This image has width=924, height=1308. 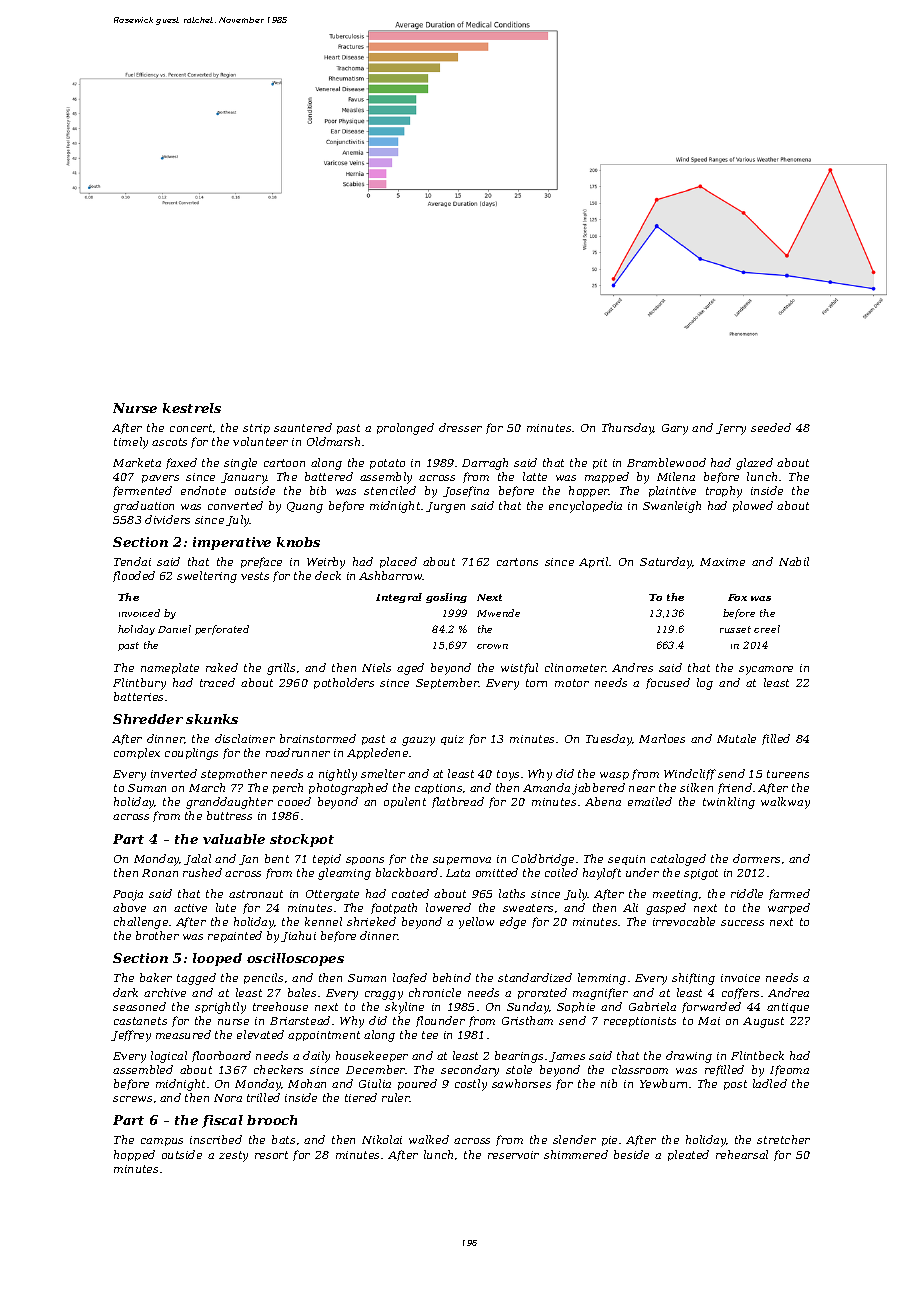 What do you see at coordinates (216, 1139) in the image?
I see `inscribed` at bounding box center [216, 1139].
